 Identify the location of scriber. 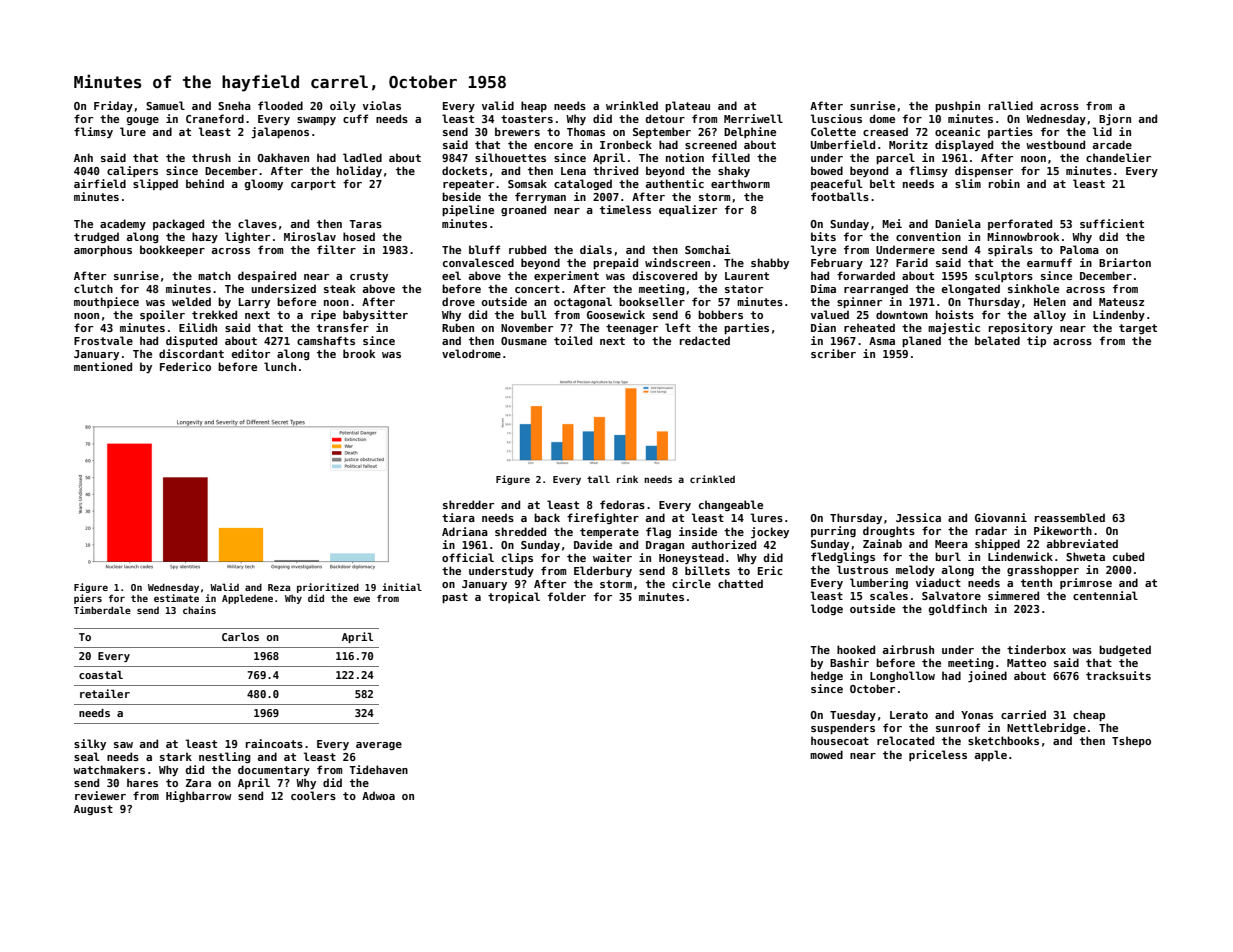
(833, 353).
